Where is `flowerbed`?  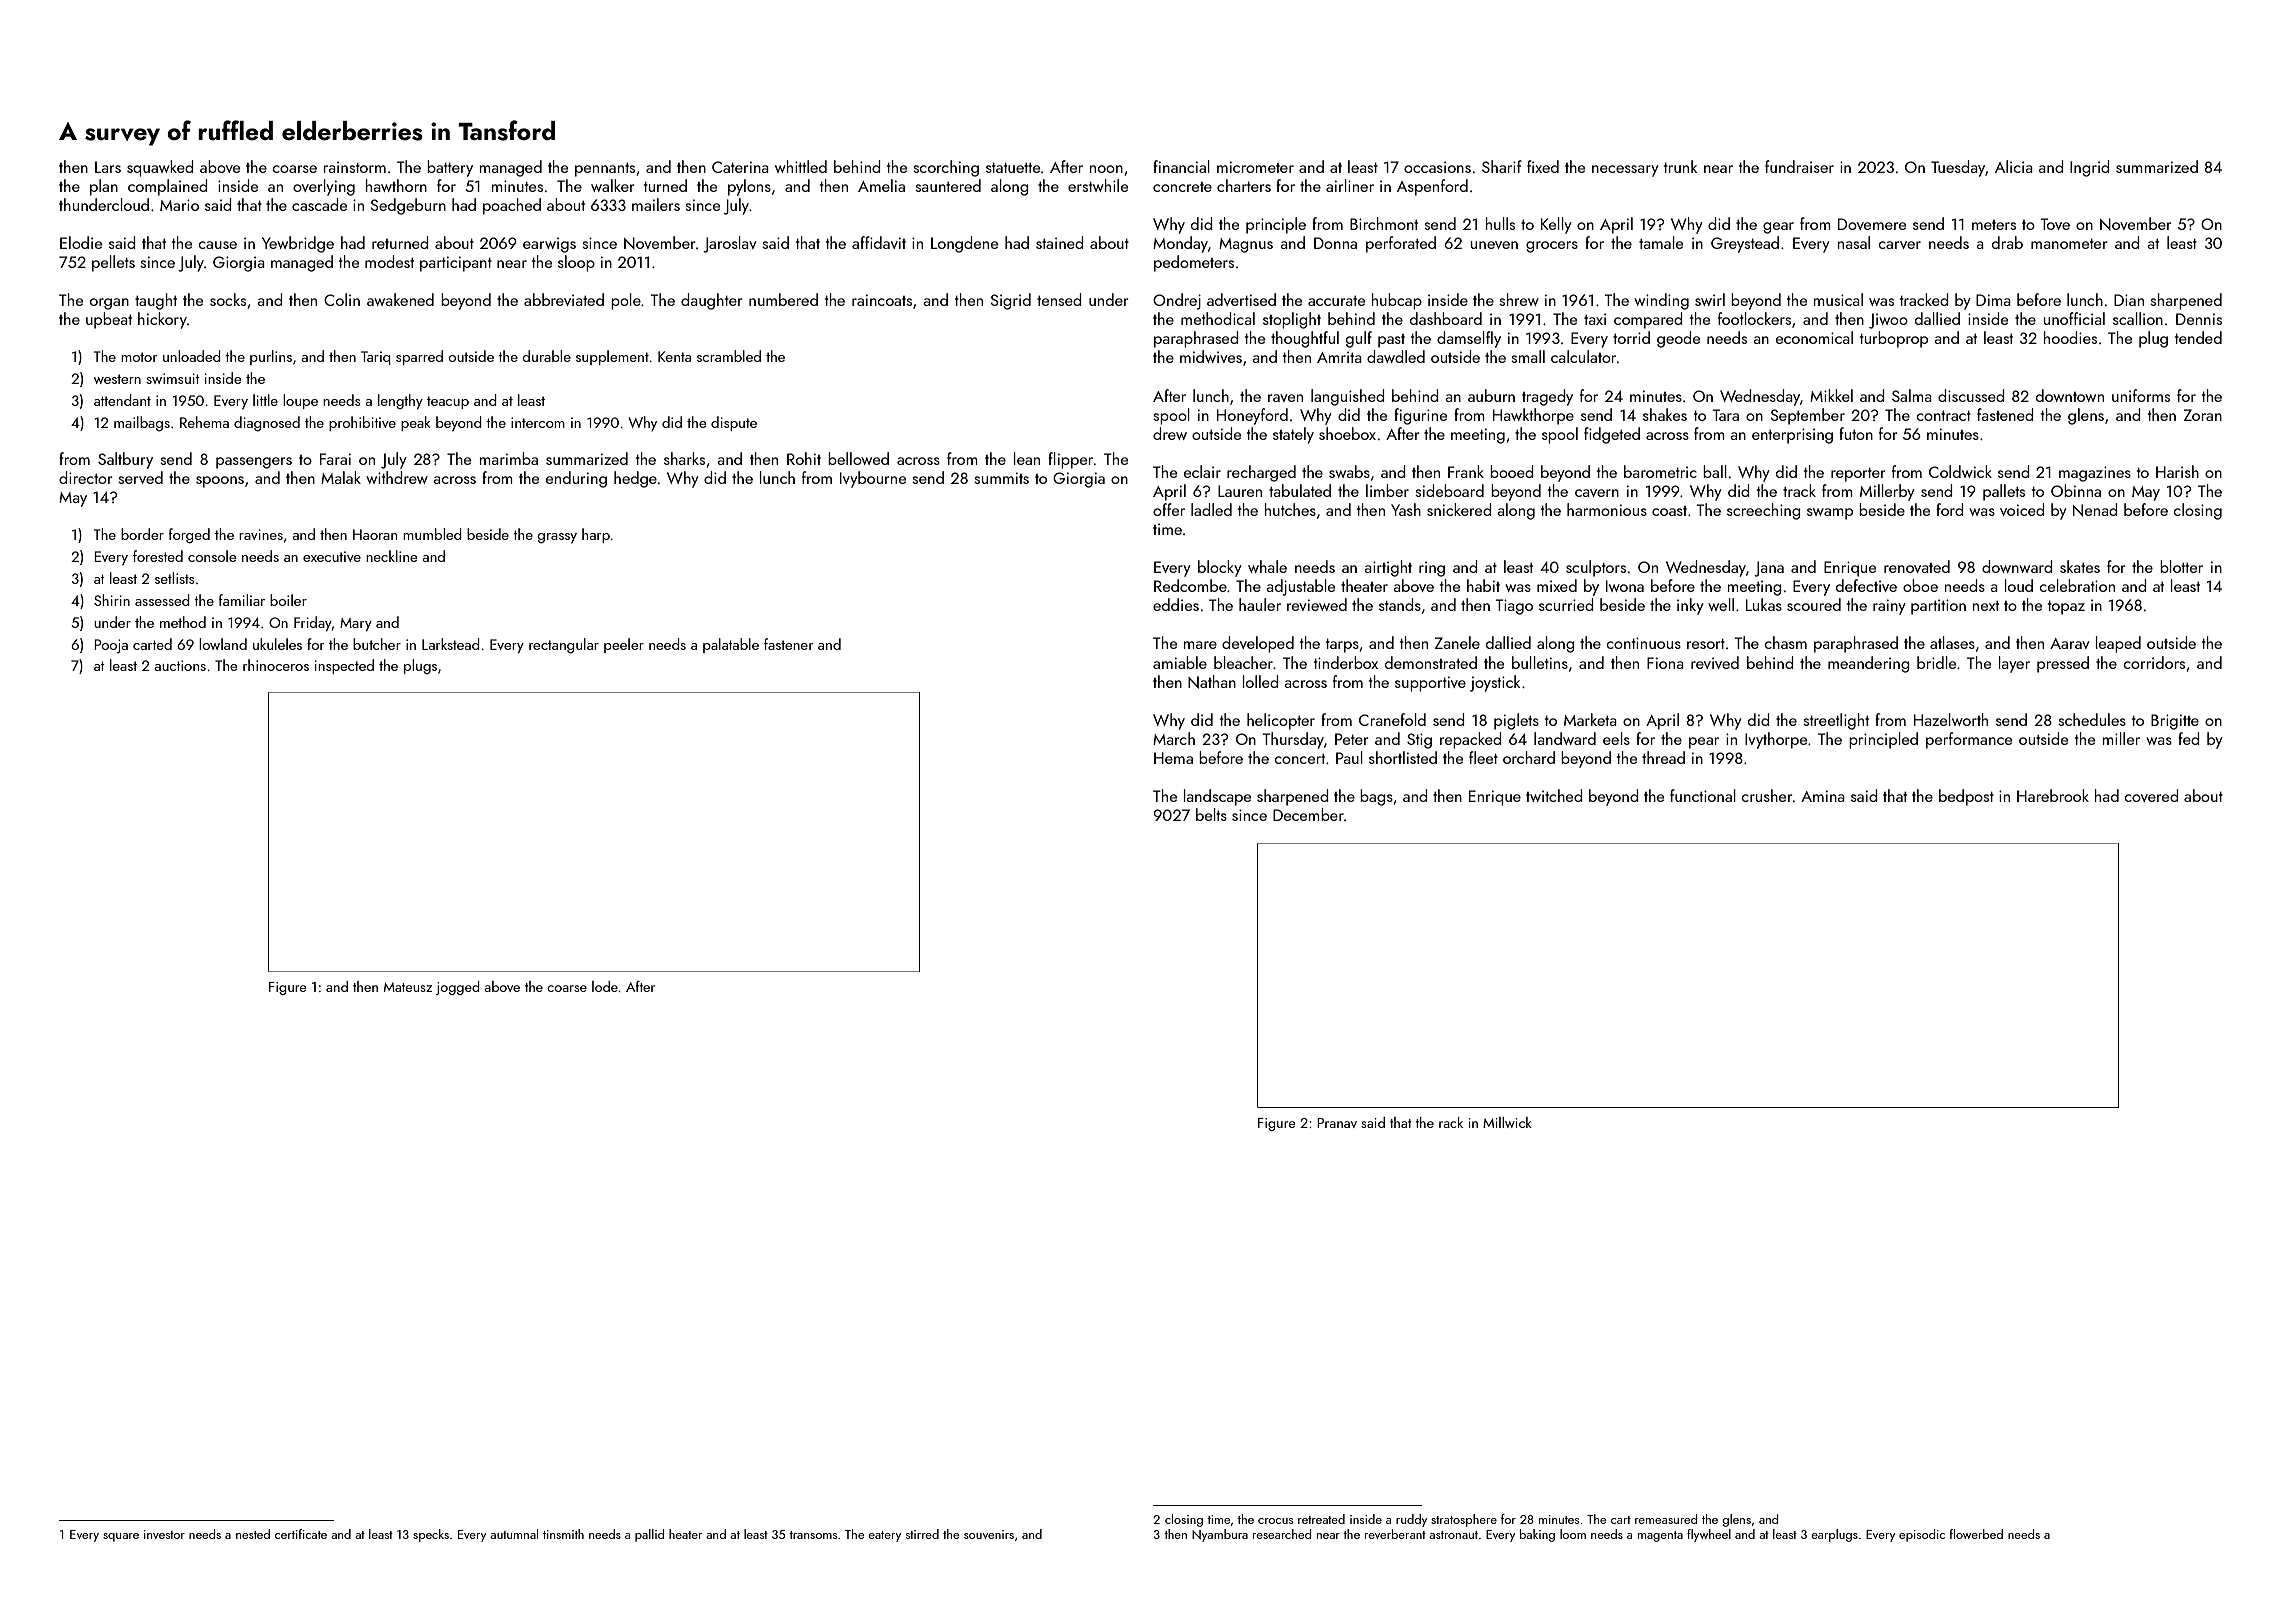 flowerbed is located at coordinates (1976, 1534).
